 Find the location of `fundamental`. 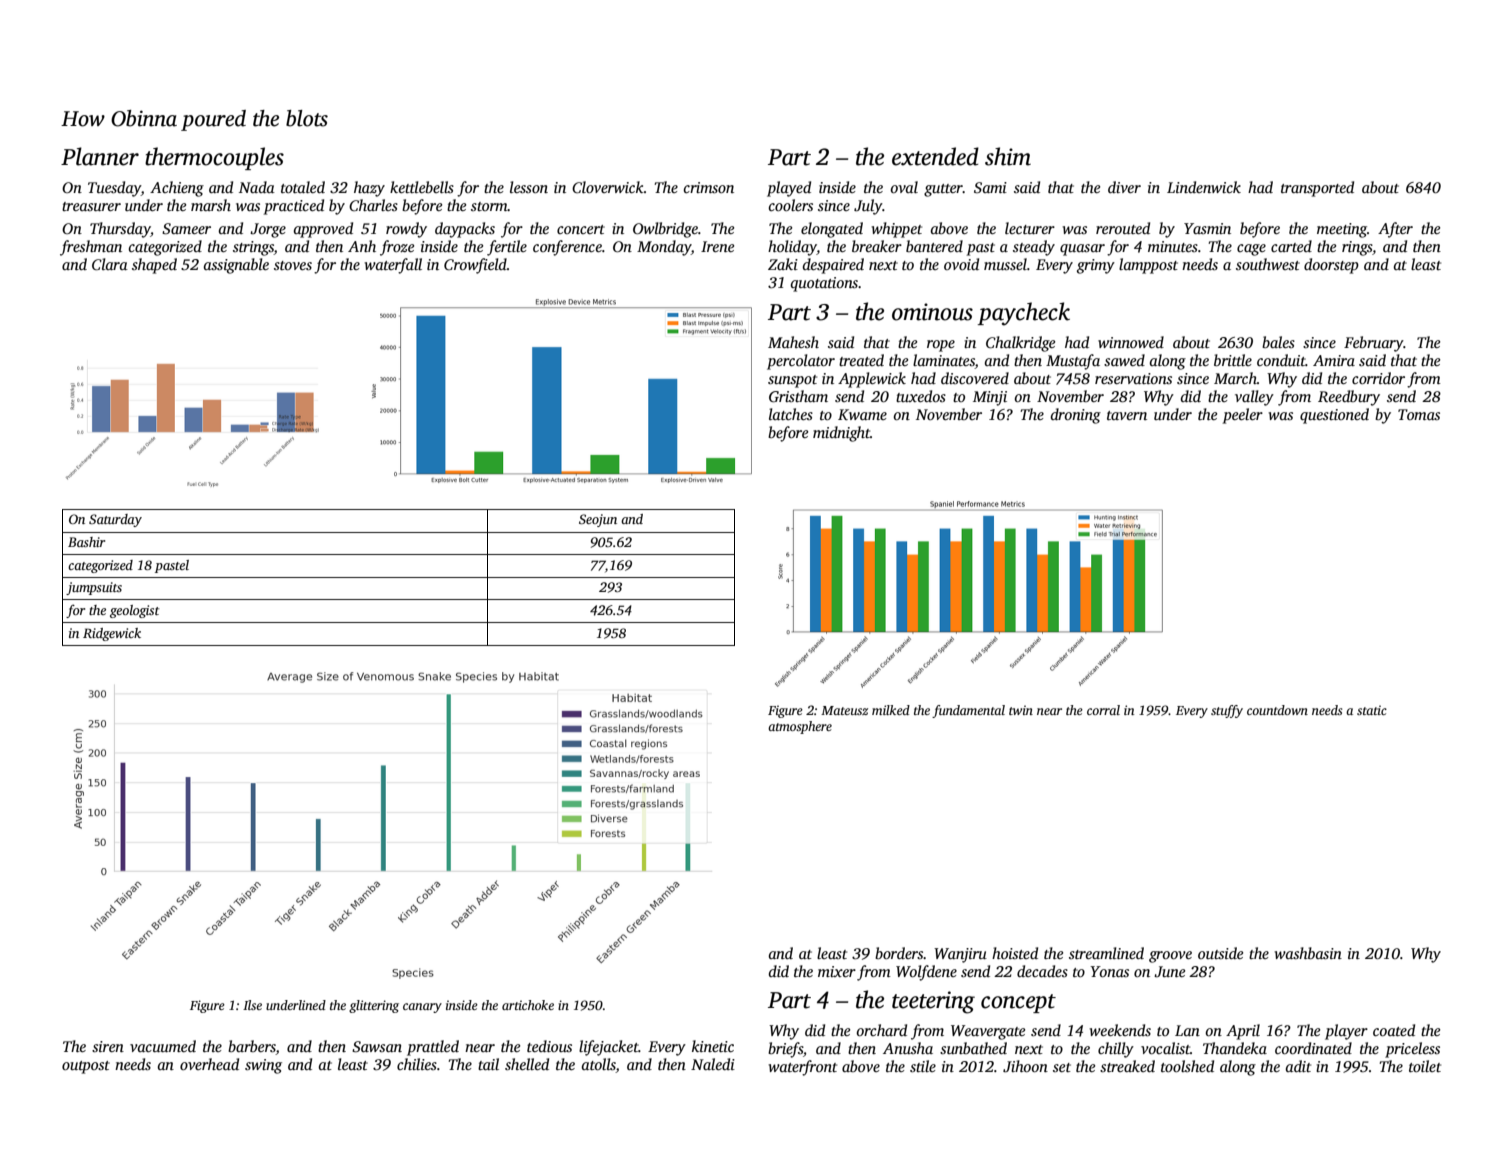

fundamental is located at coordinates (968, 711).
